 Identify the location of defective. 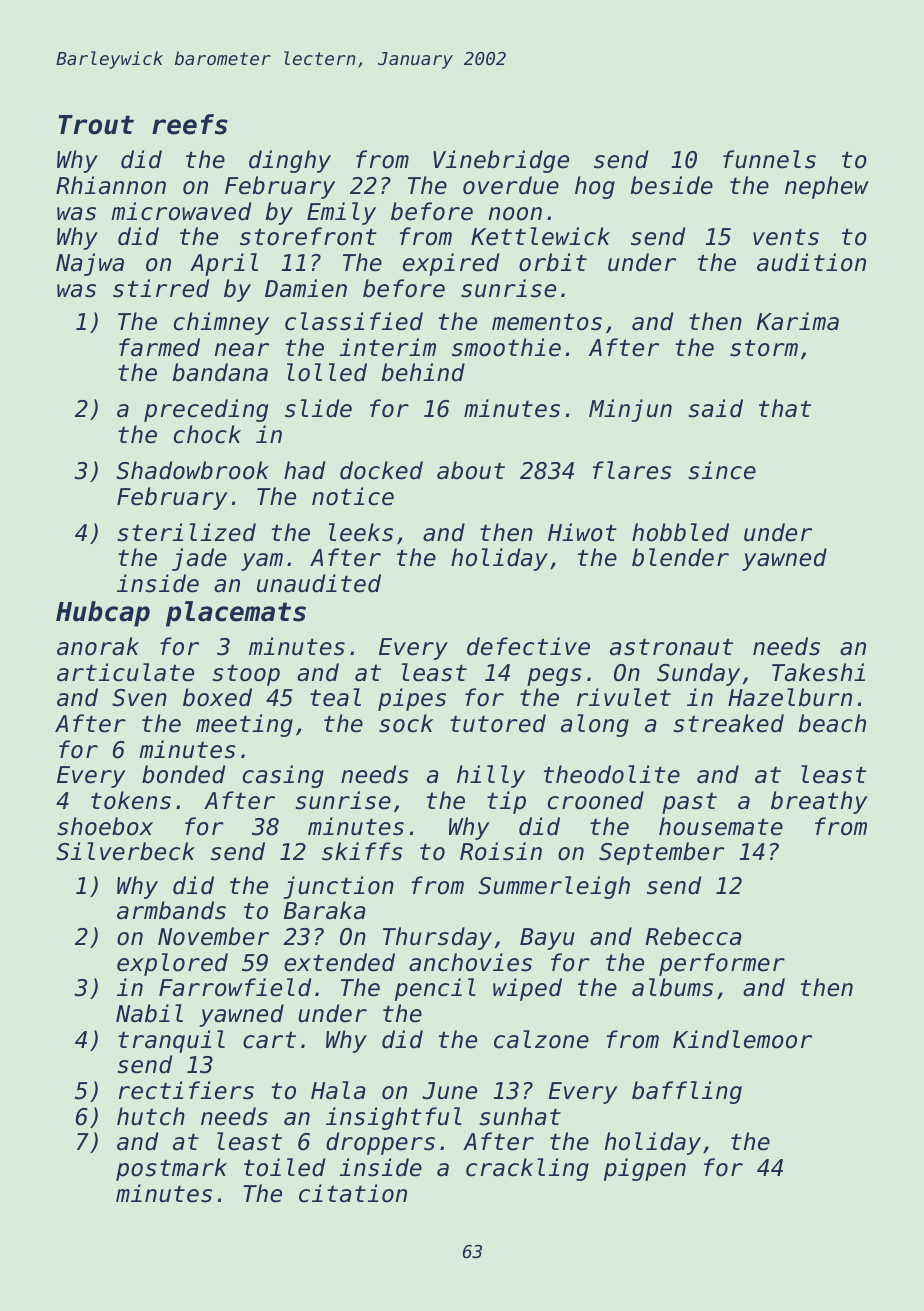
(528, 646).
